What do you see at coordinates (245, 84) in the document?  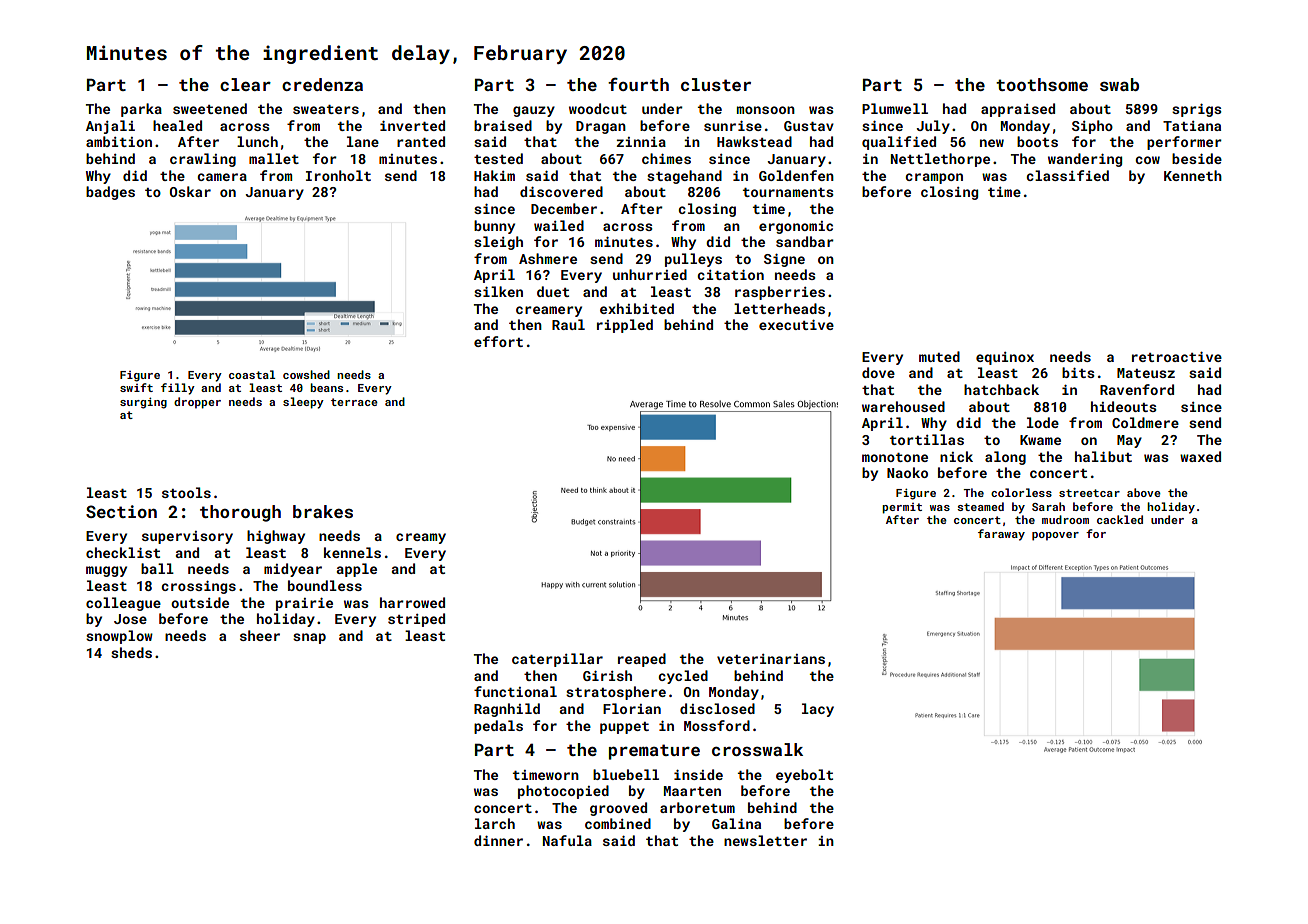 I see `clear` at bounding box center [245, 84].
